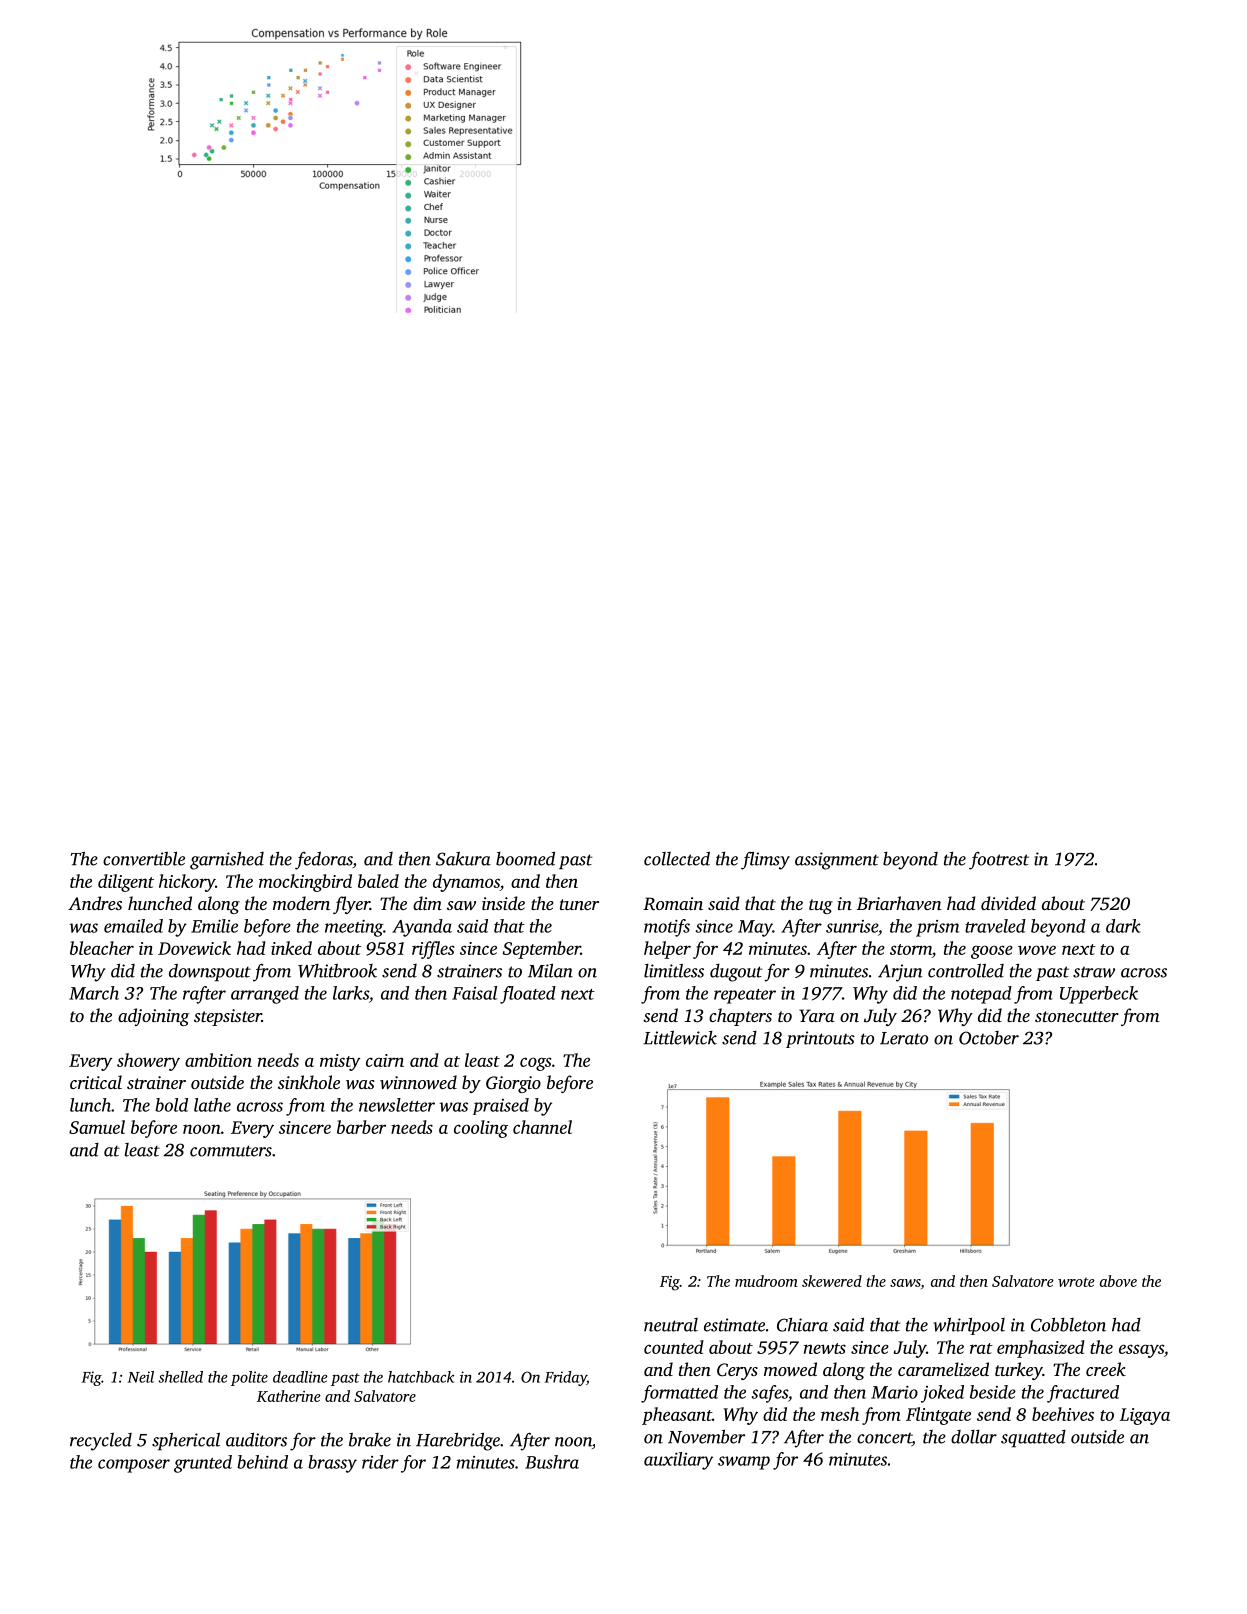 Image resolution: width=1247 pixels, height=1614 pixels. I want to click on skewered, so click(832, 1281).
